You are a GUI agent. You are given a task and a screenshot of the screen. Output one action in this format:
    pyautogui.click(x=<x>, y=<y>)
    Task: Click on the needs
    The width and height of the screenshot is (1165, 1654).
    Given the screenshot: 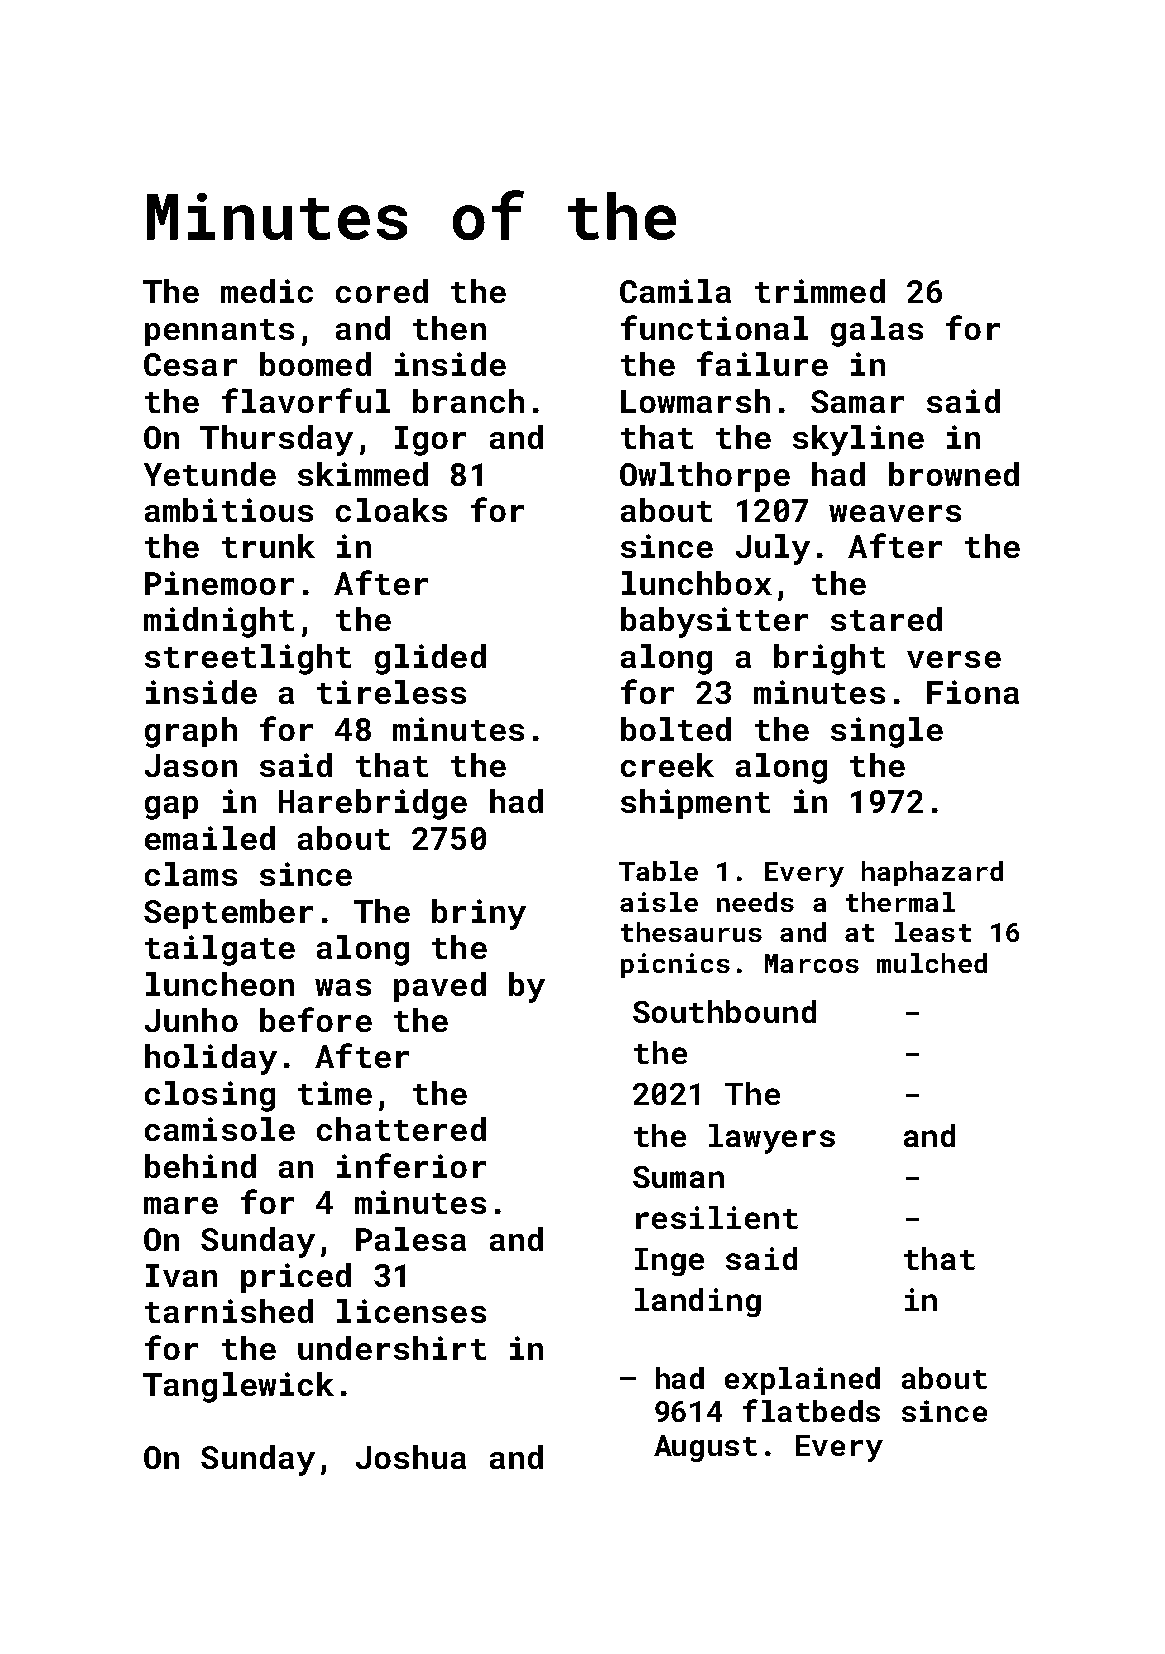 What is the action you would take?
    pyautogui.click(x=755, y=902)
